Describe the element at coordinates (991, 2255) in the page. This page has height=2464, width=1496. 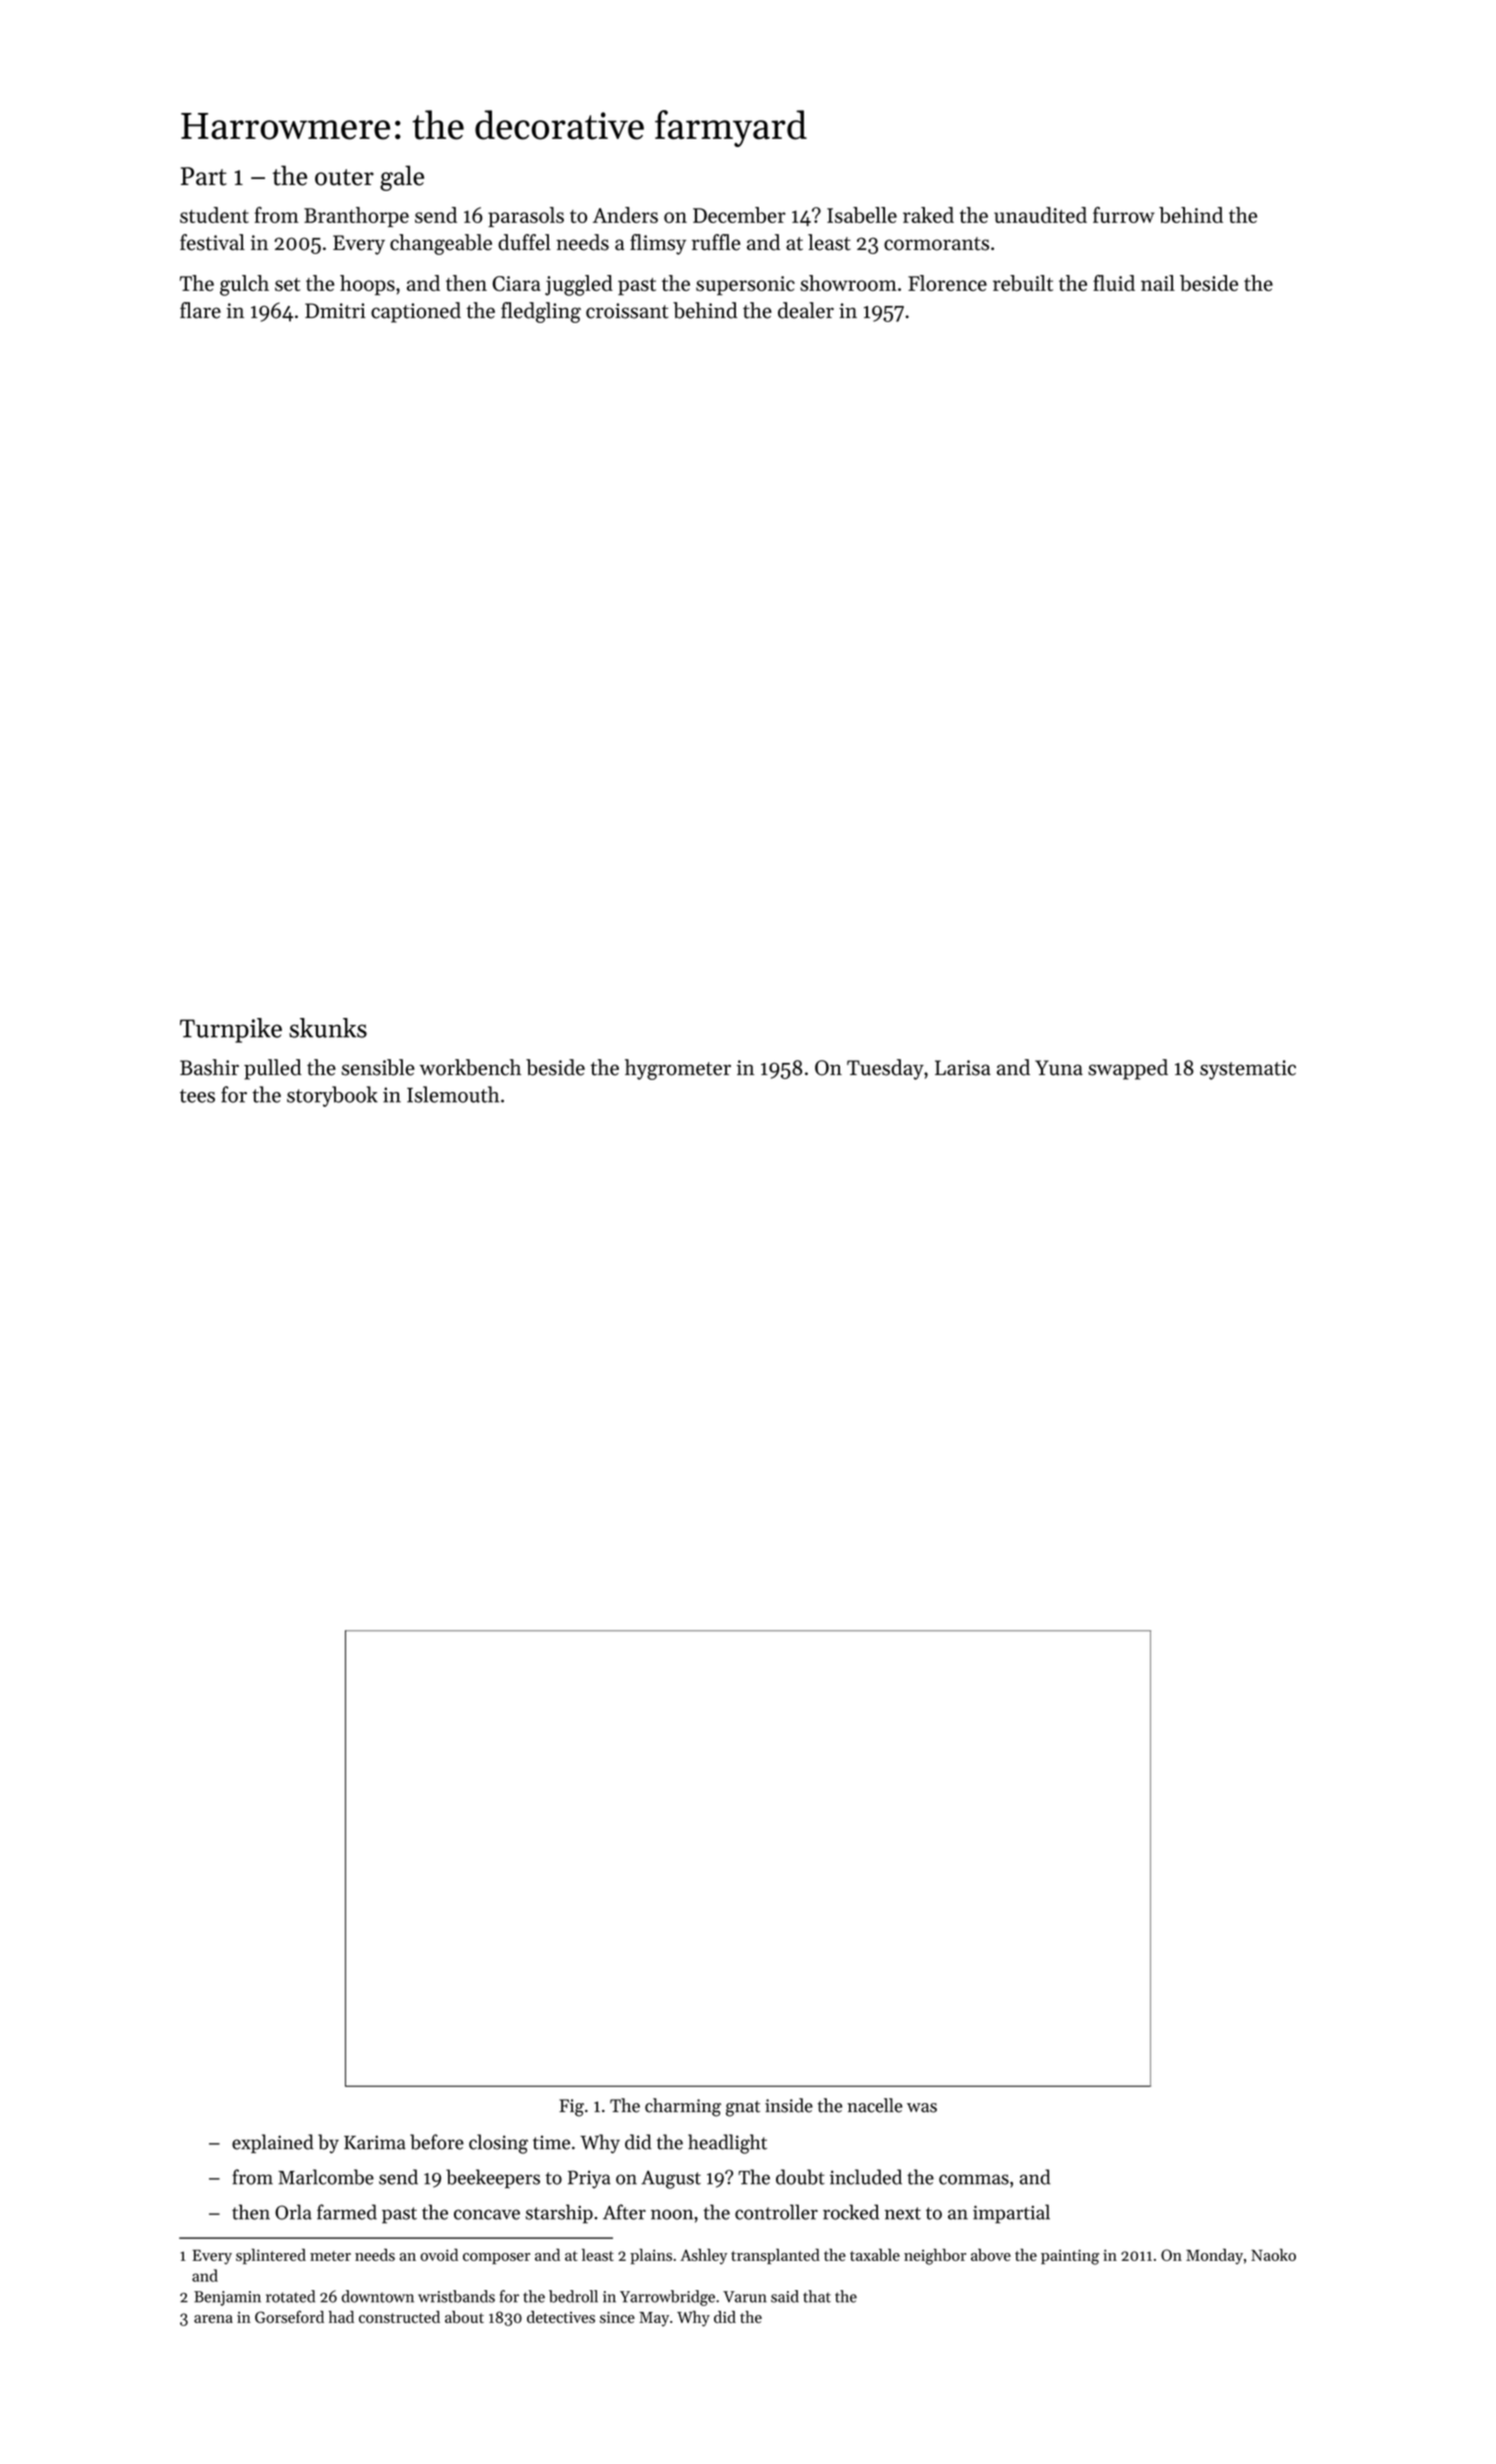
I see `above` at that location.
